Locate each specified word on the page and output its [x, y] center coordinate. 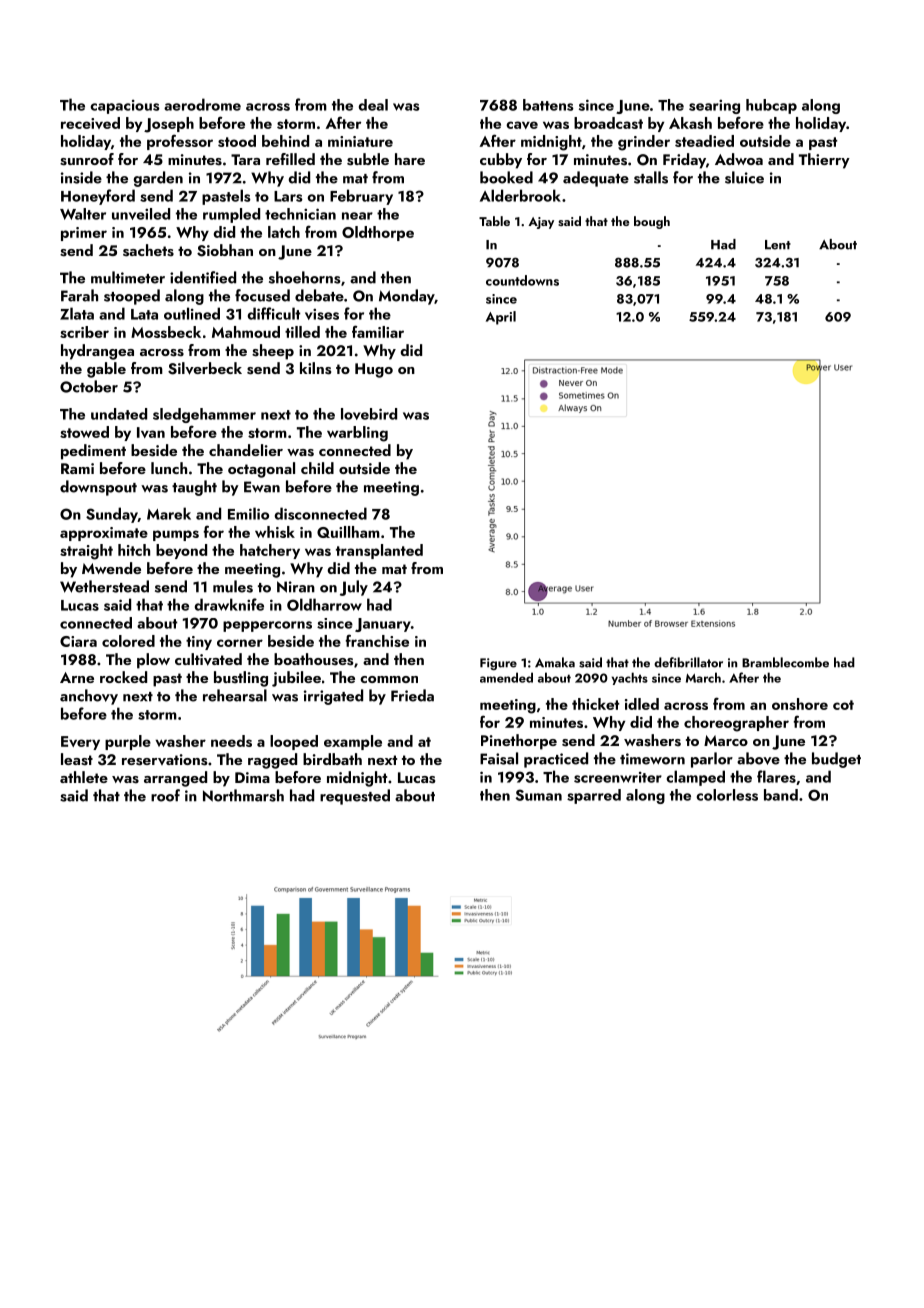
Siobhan [225, 250]
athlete [84, 777]
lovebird [369, 414]
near [357, 216]
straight [86, 552]
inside [81, 177]
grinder [644, 143]
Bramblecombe [785, 662]
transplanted [379, 551]
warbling [357, 434]
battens [548, 105]
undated [119, 414]
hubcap [771, 106]
